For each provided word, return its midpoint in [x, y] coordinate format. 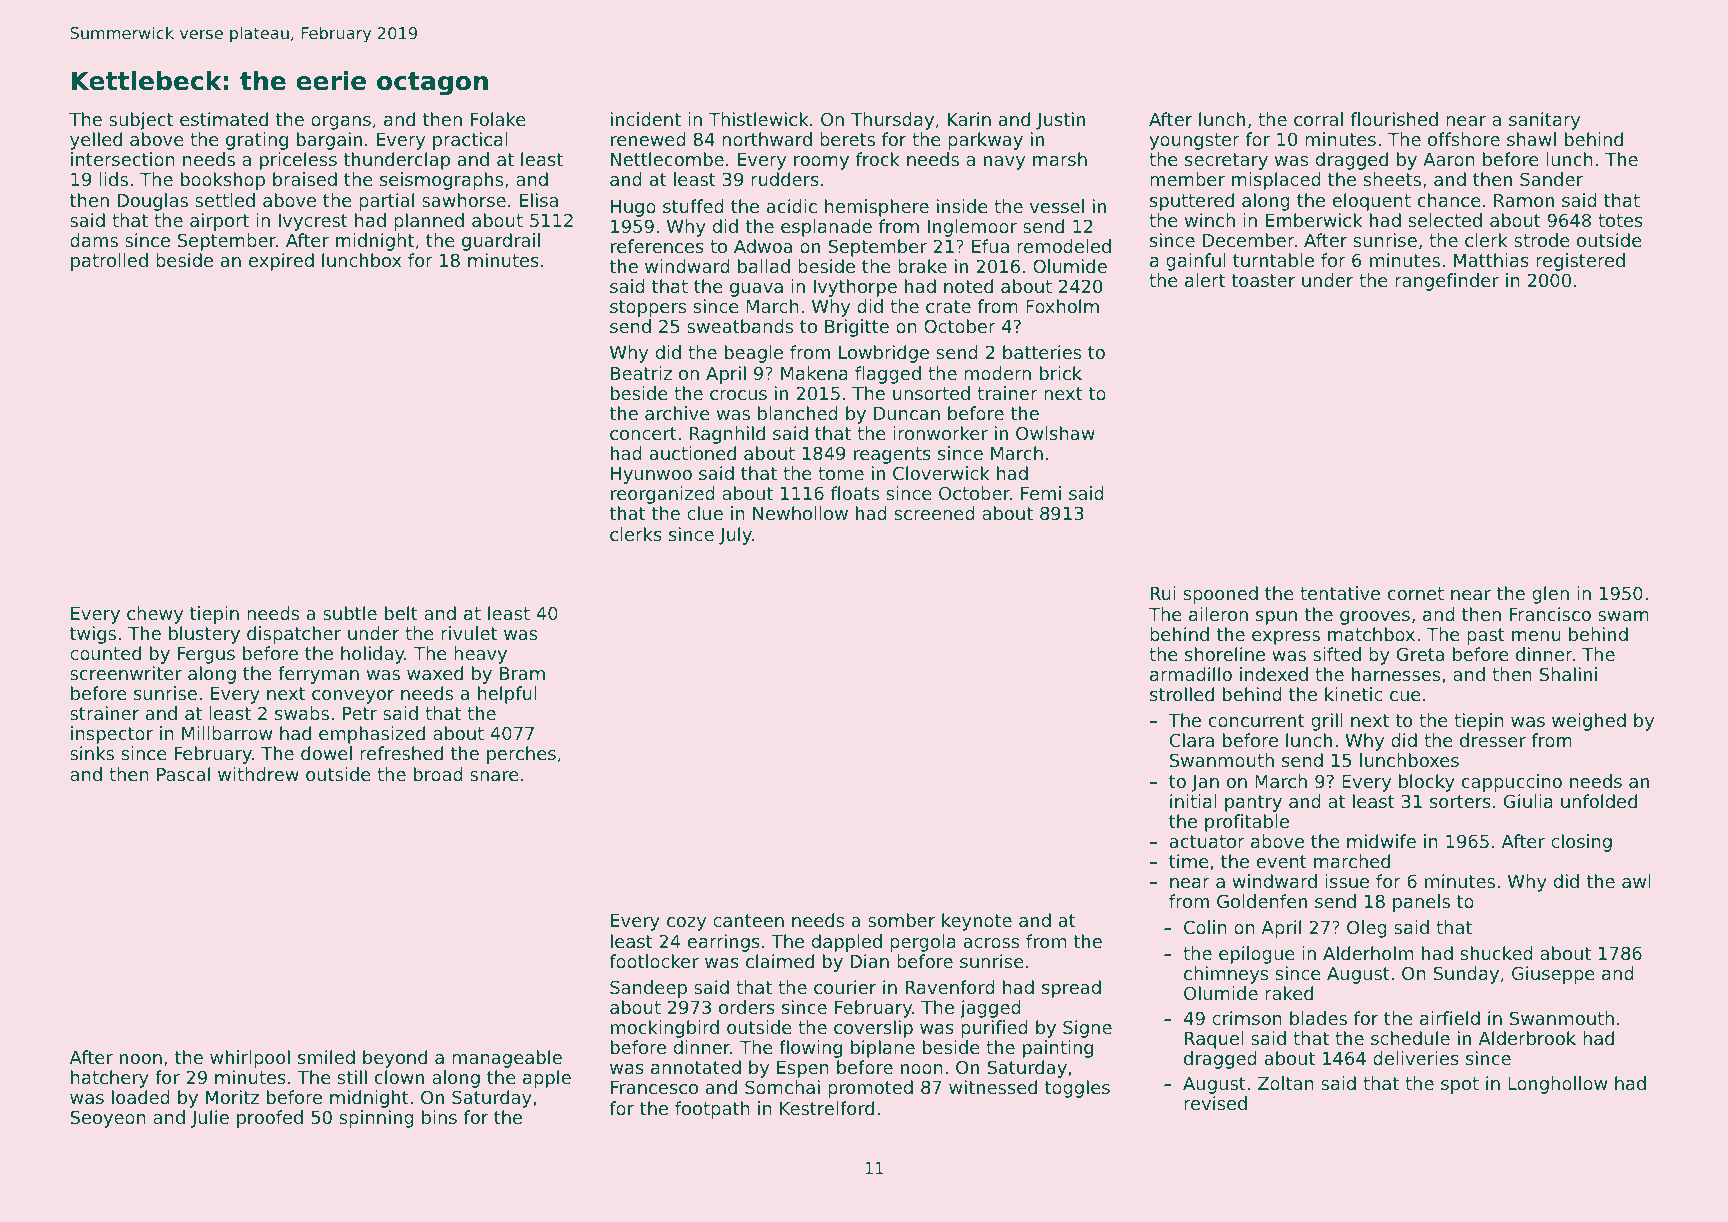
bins [439, 1117]
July [735, 536]
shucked [1496, 953]
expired [281, 262]
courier [845, 987]
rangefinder [1447, 282]
